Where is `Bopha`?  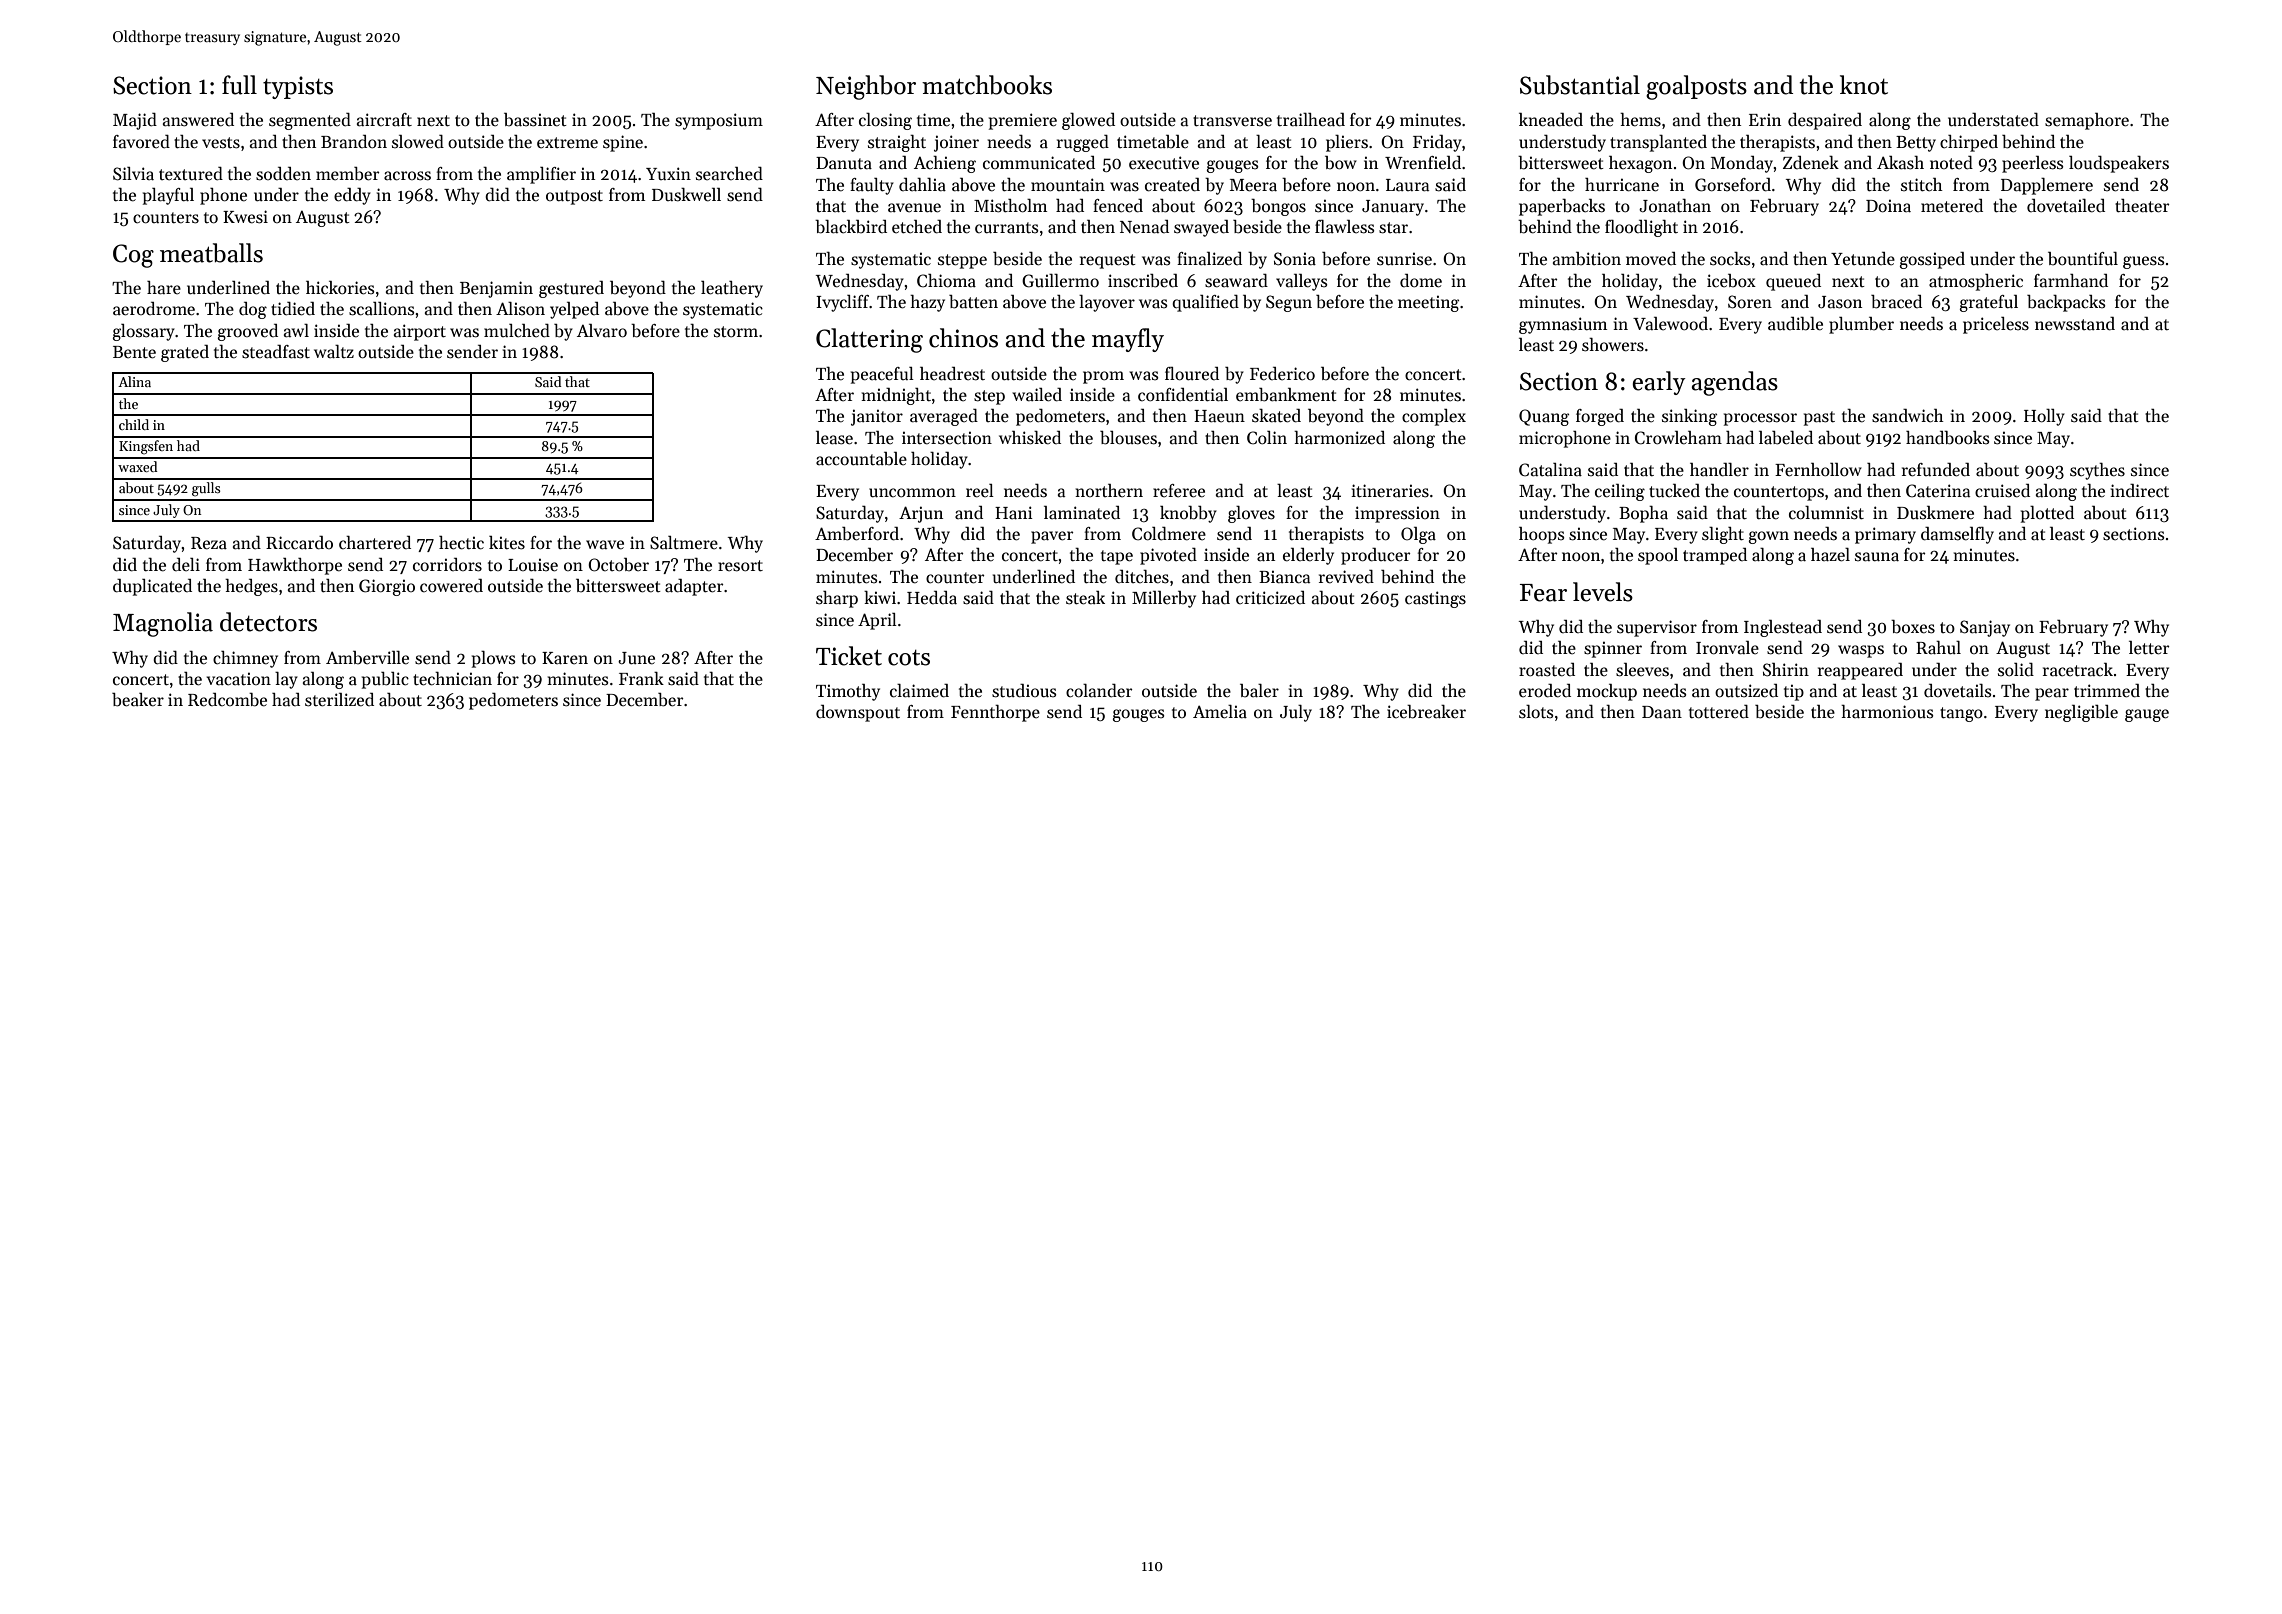
Bopha is located at coordinates (1643, 514).
